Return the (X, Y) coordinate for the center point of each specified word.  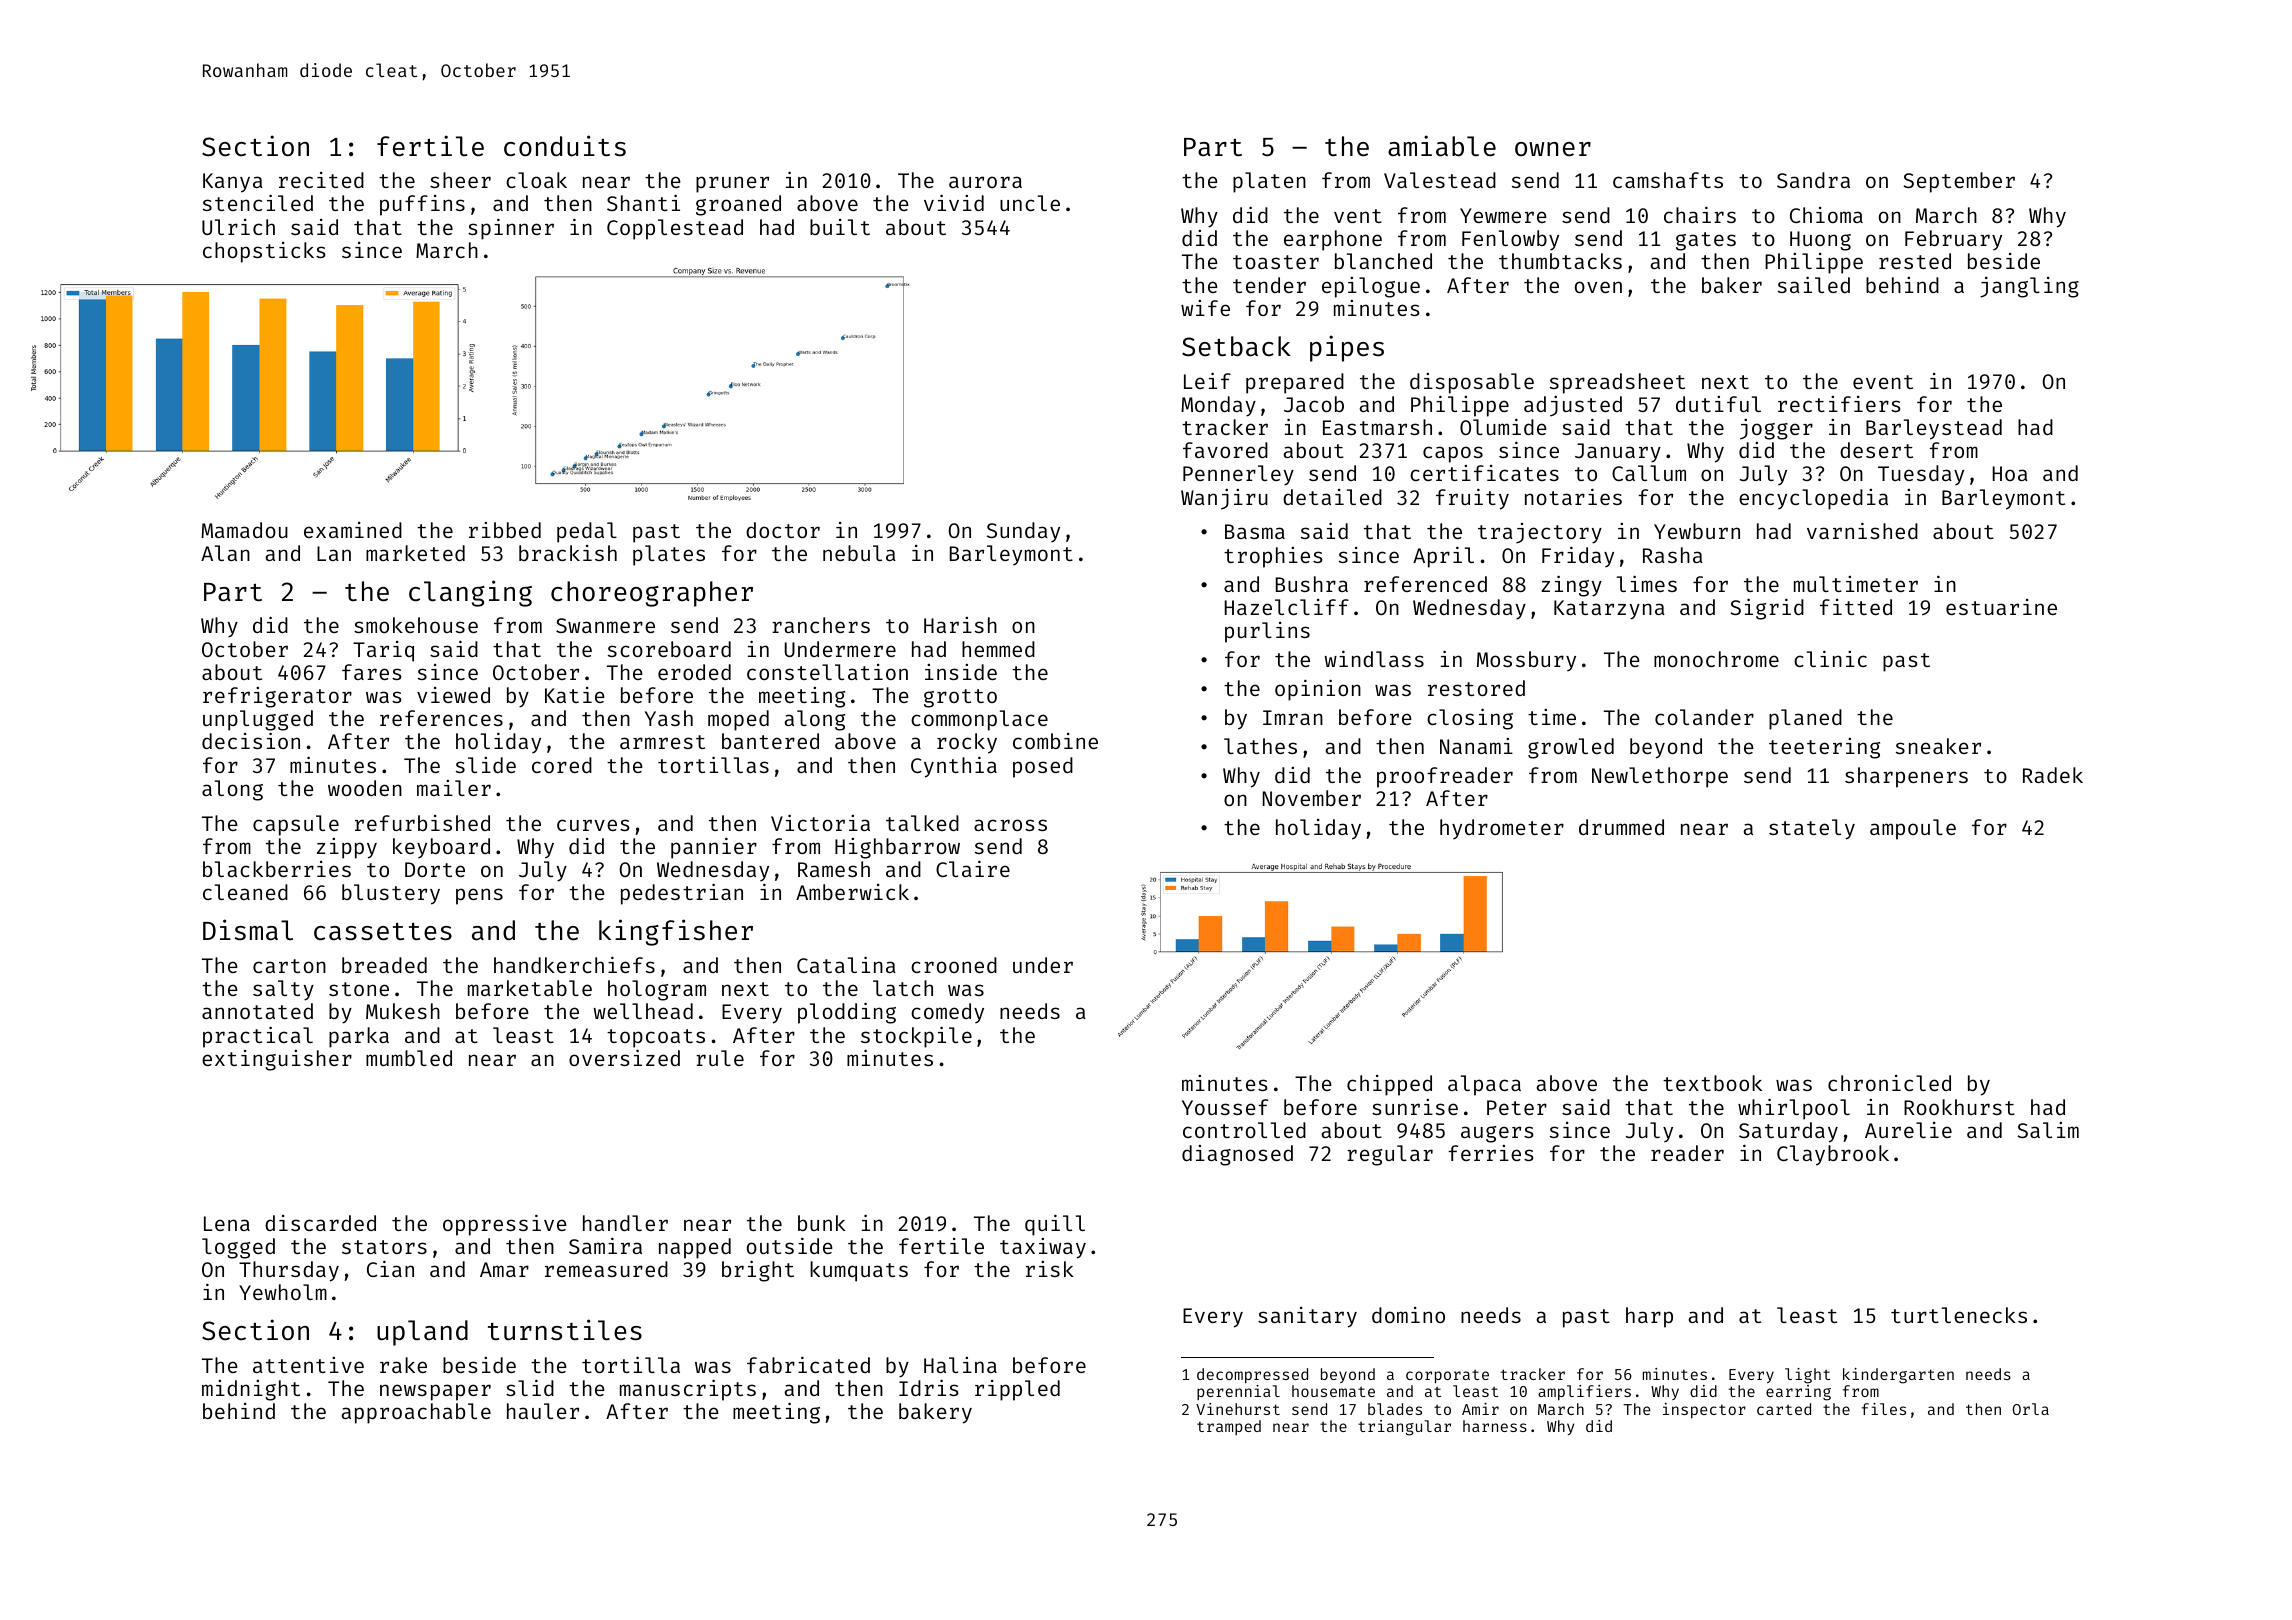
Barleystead (1934, 429)
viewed (453, 695)
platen (1269, 182)
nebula (859, 553)
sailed (1814, 284)
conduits (565, 146)
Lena (227, 1223)
